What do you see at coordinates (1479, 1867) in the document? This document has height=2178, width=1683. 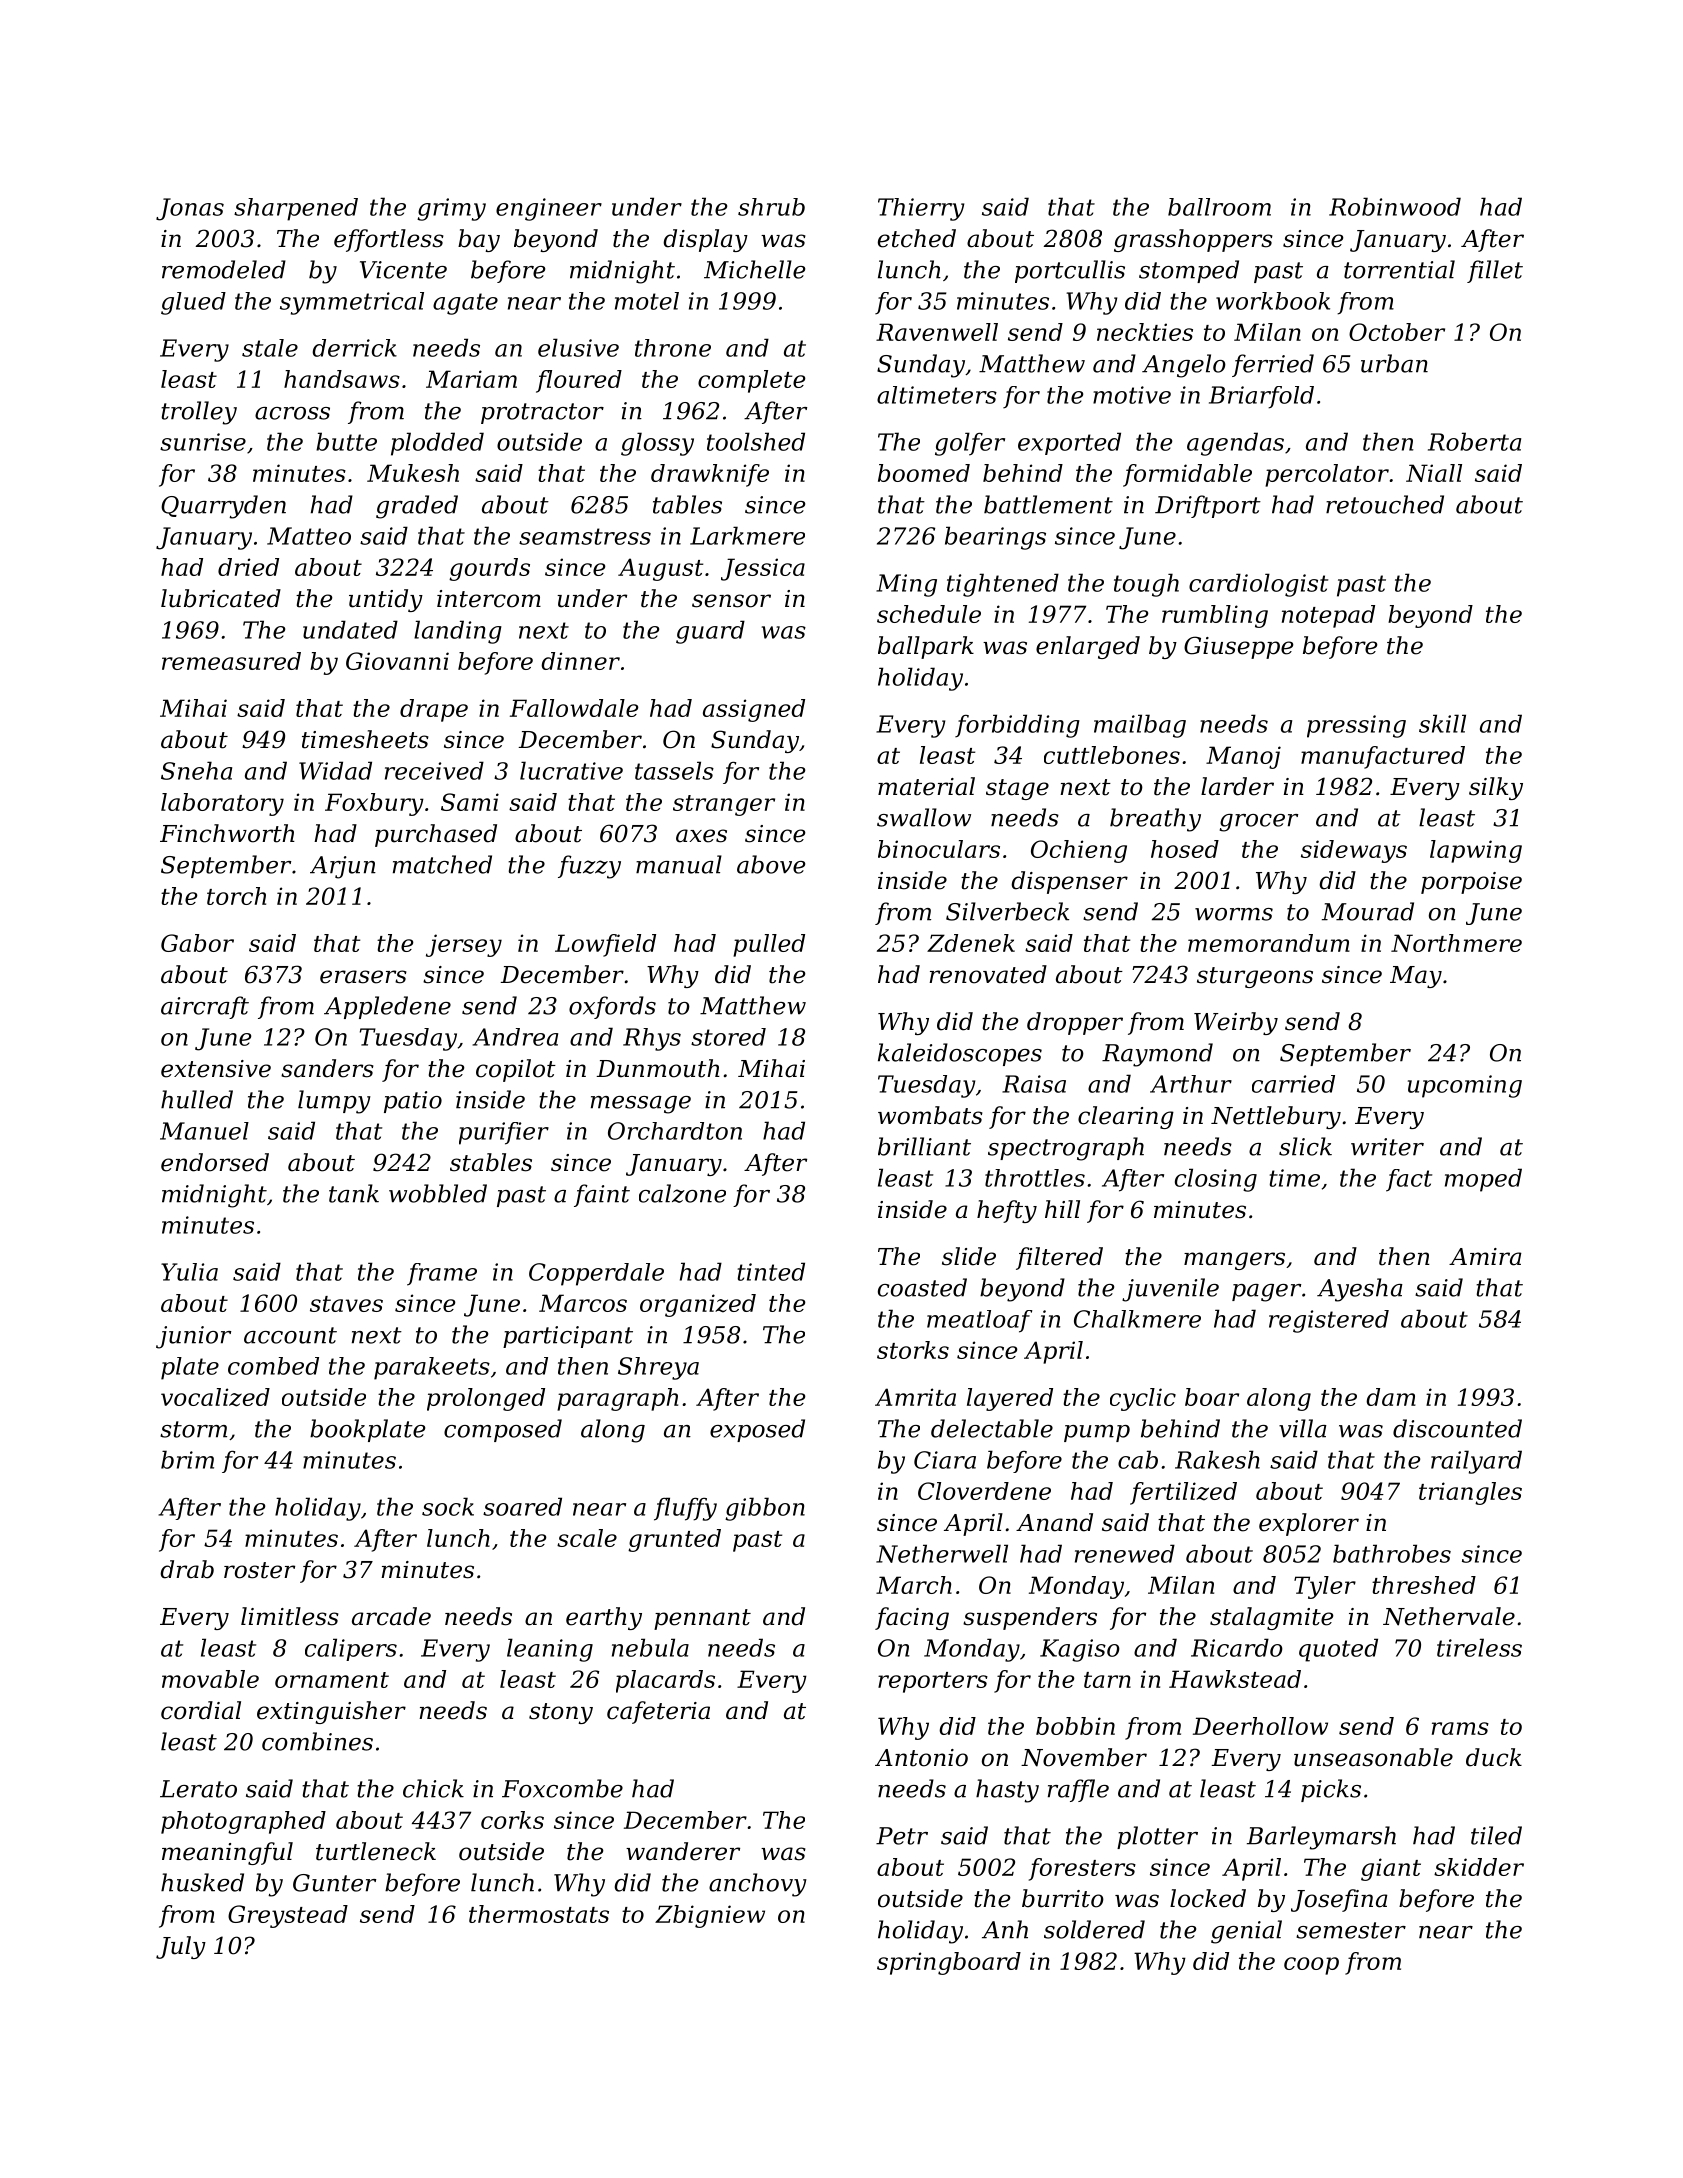 I see `skidder` at bounding box center [1479, 1867].
